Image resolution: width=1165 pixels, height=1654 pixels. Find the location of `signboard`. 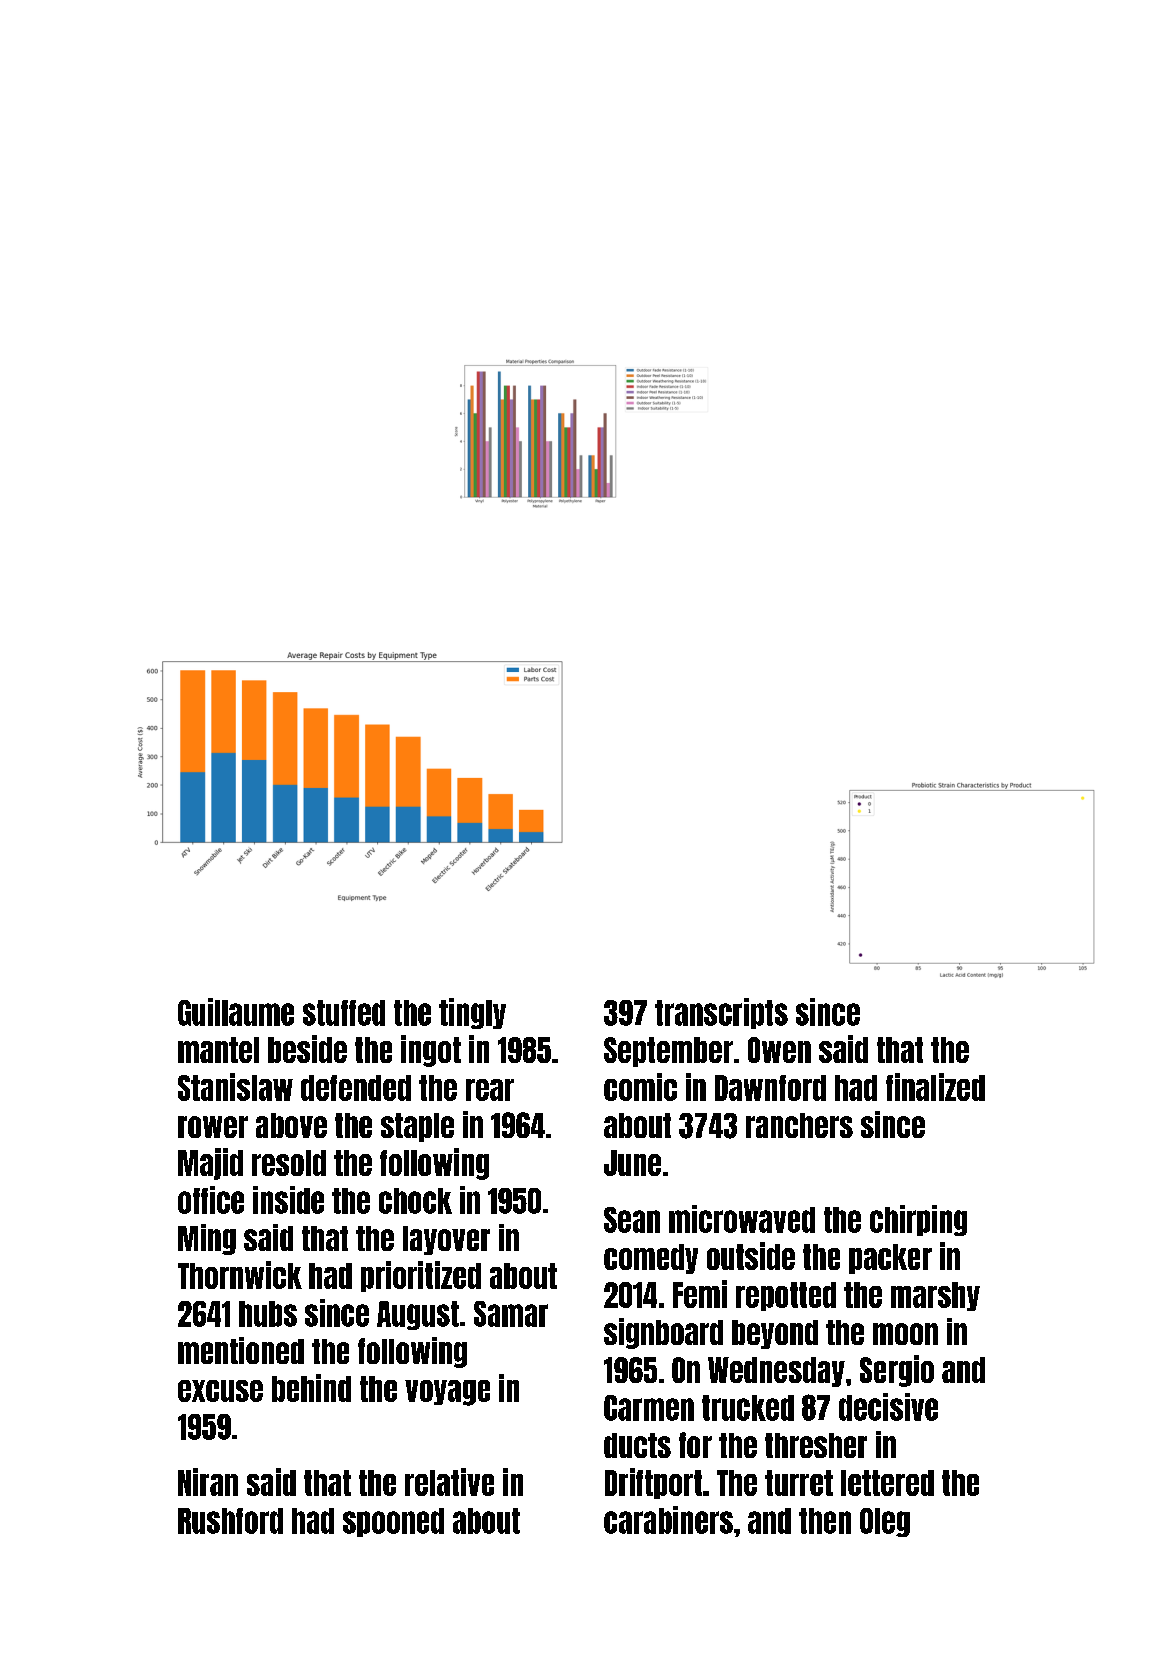

signboard is located at coordinates (663, 1333).
